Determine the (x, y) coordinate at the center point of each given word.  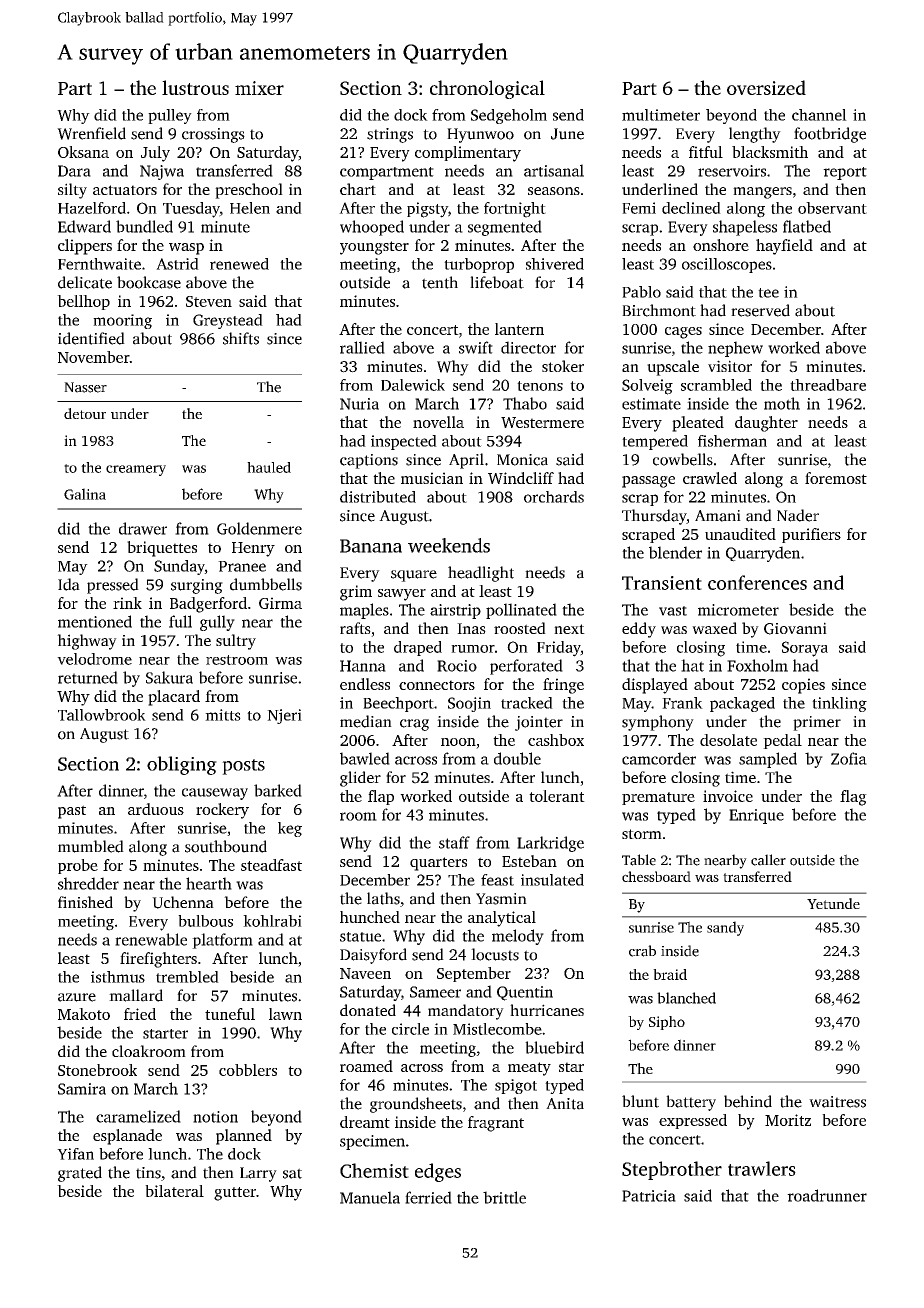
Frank (682, 703)
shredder (88, 883)
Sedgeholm (509, 116)
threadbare (828, 385)
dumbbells (266, 584)
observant (832, 208)
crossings (213, 135)
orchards (554, 497)
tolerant (557, 796)
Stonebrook (97, 1070)
